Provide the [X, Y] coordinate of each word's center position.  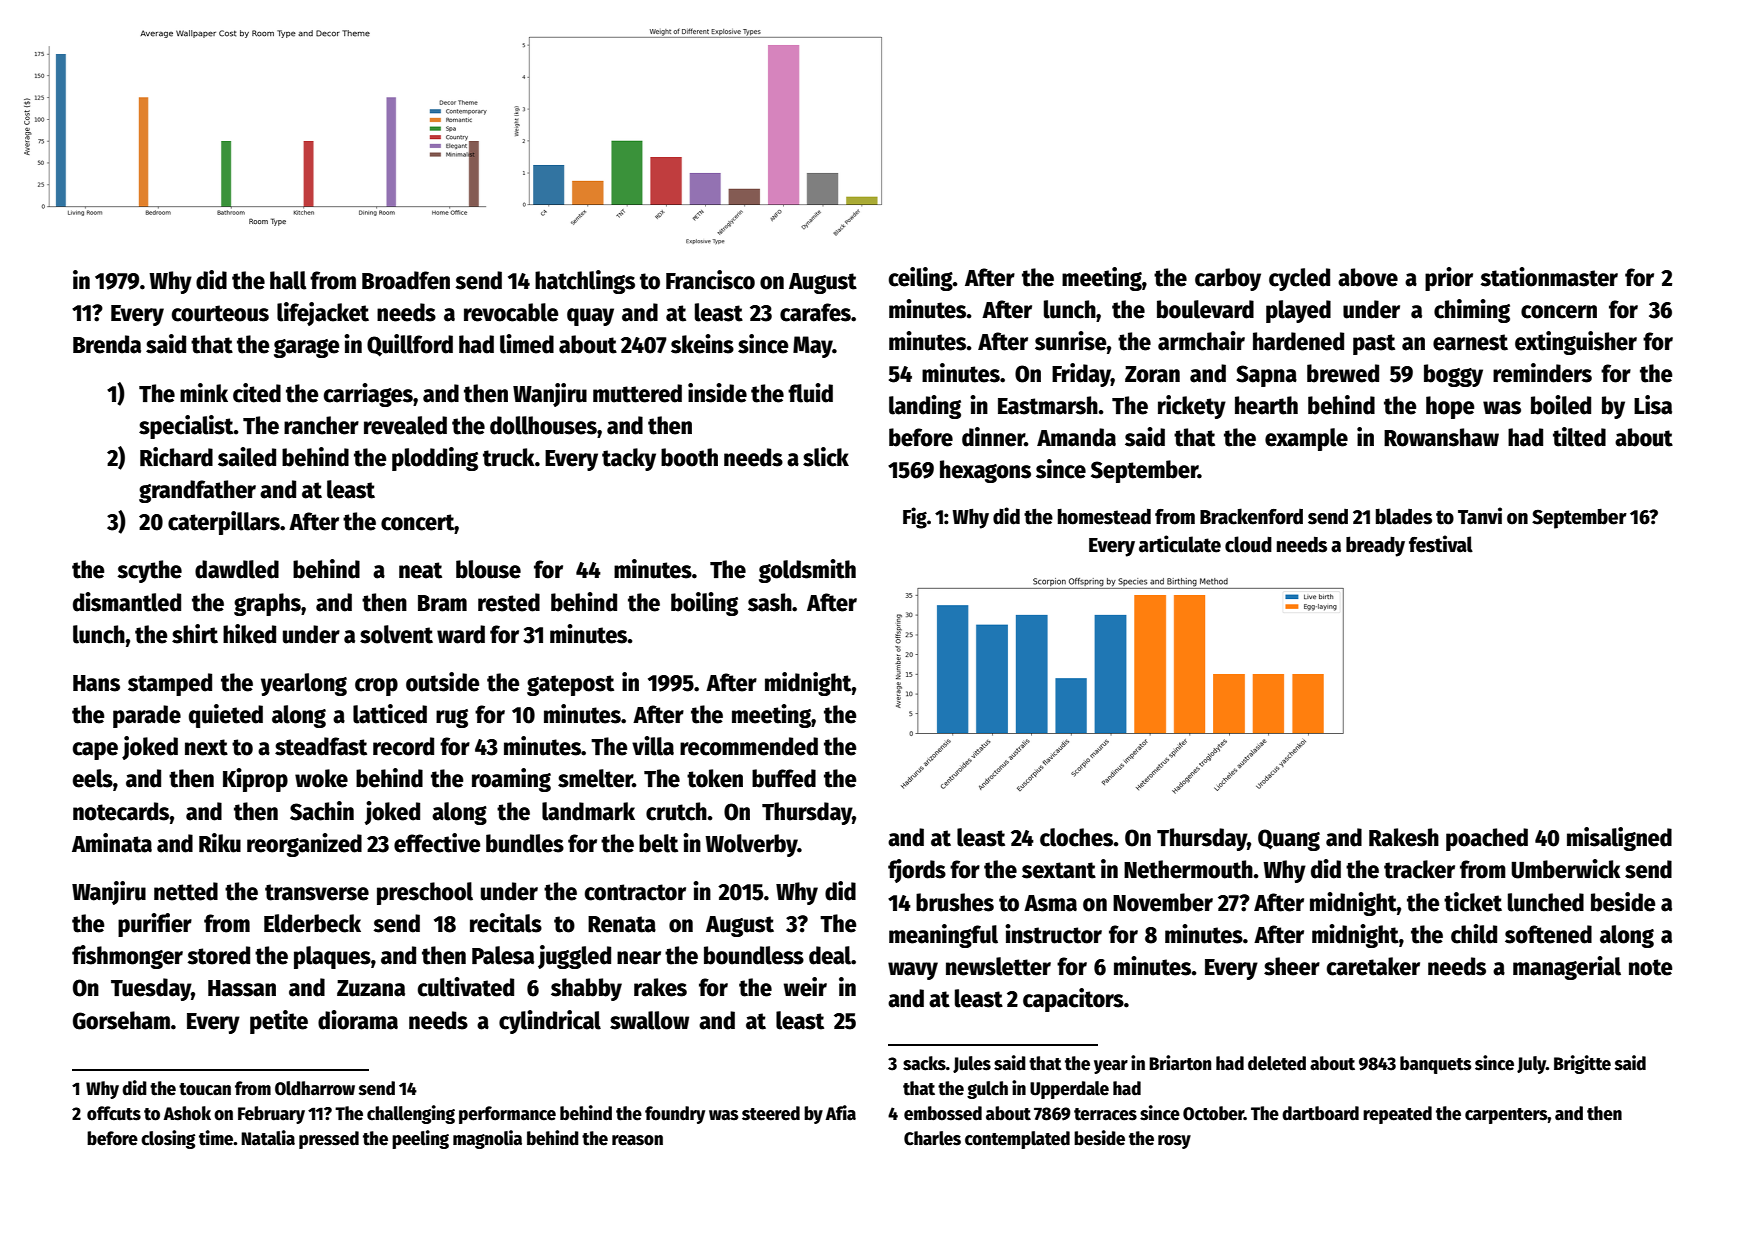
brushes [955, 902]
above [1368, 277]
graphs [267, 604]
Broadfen [406, 280]
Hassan [242, 988]
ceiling [921, 279]
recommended [749, 746]
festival [1441, 544]
